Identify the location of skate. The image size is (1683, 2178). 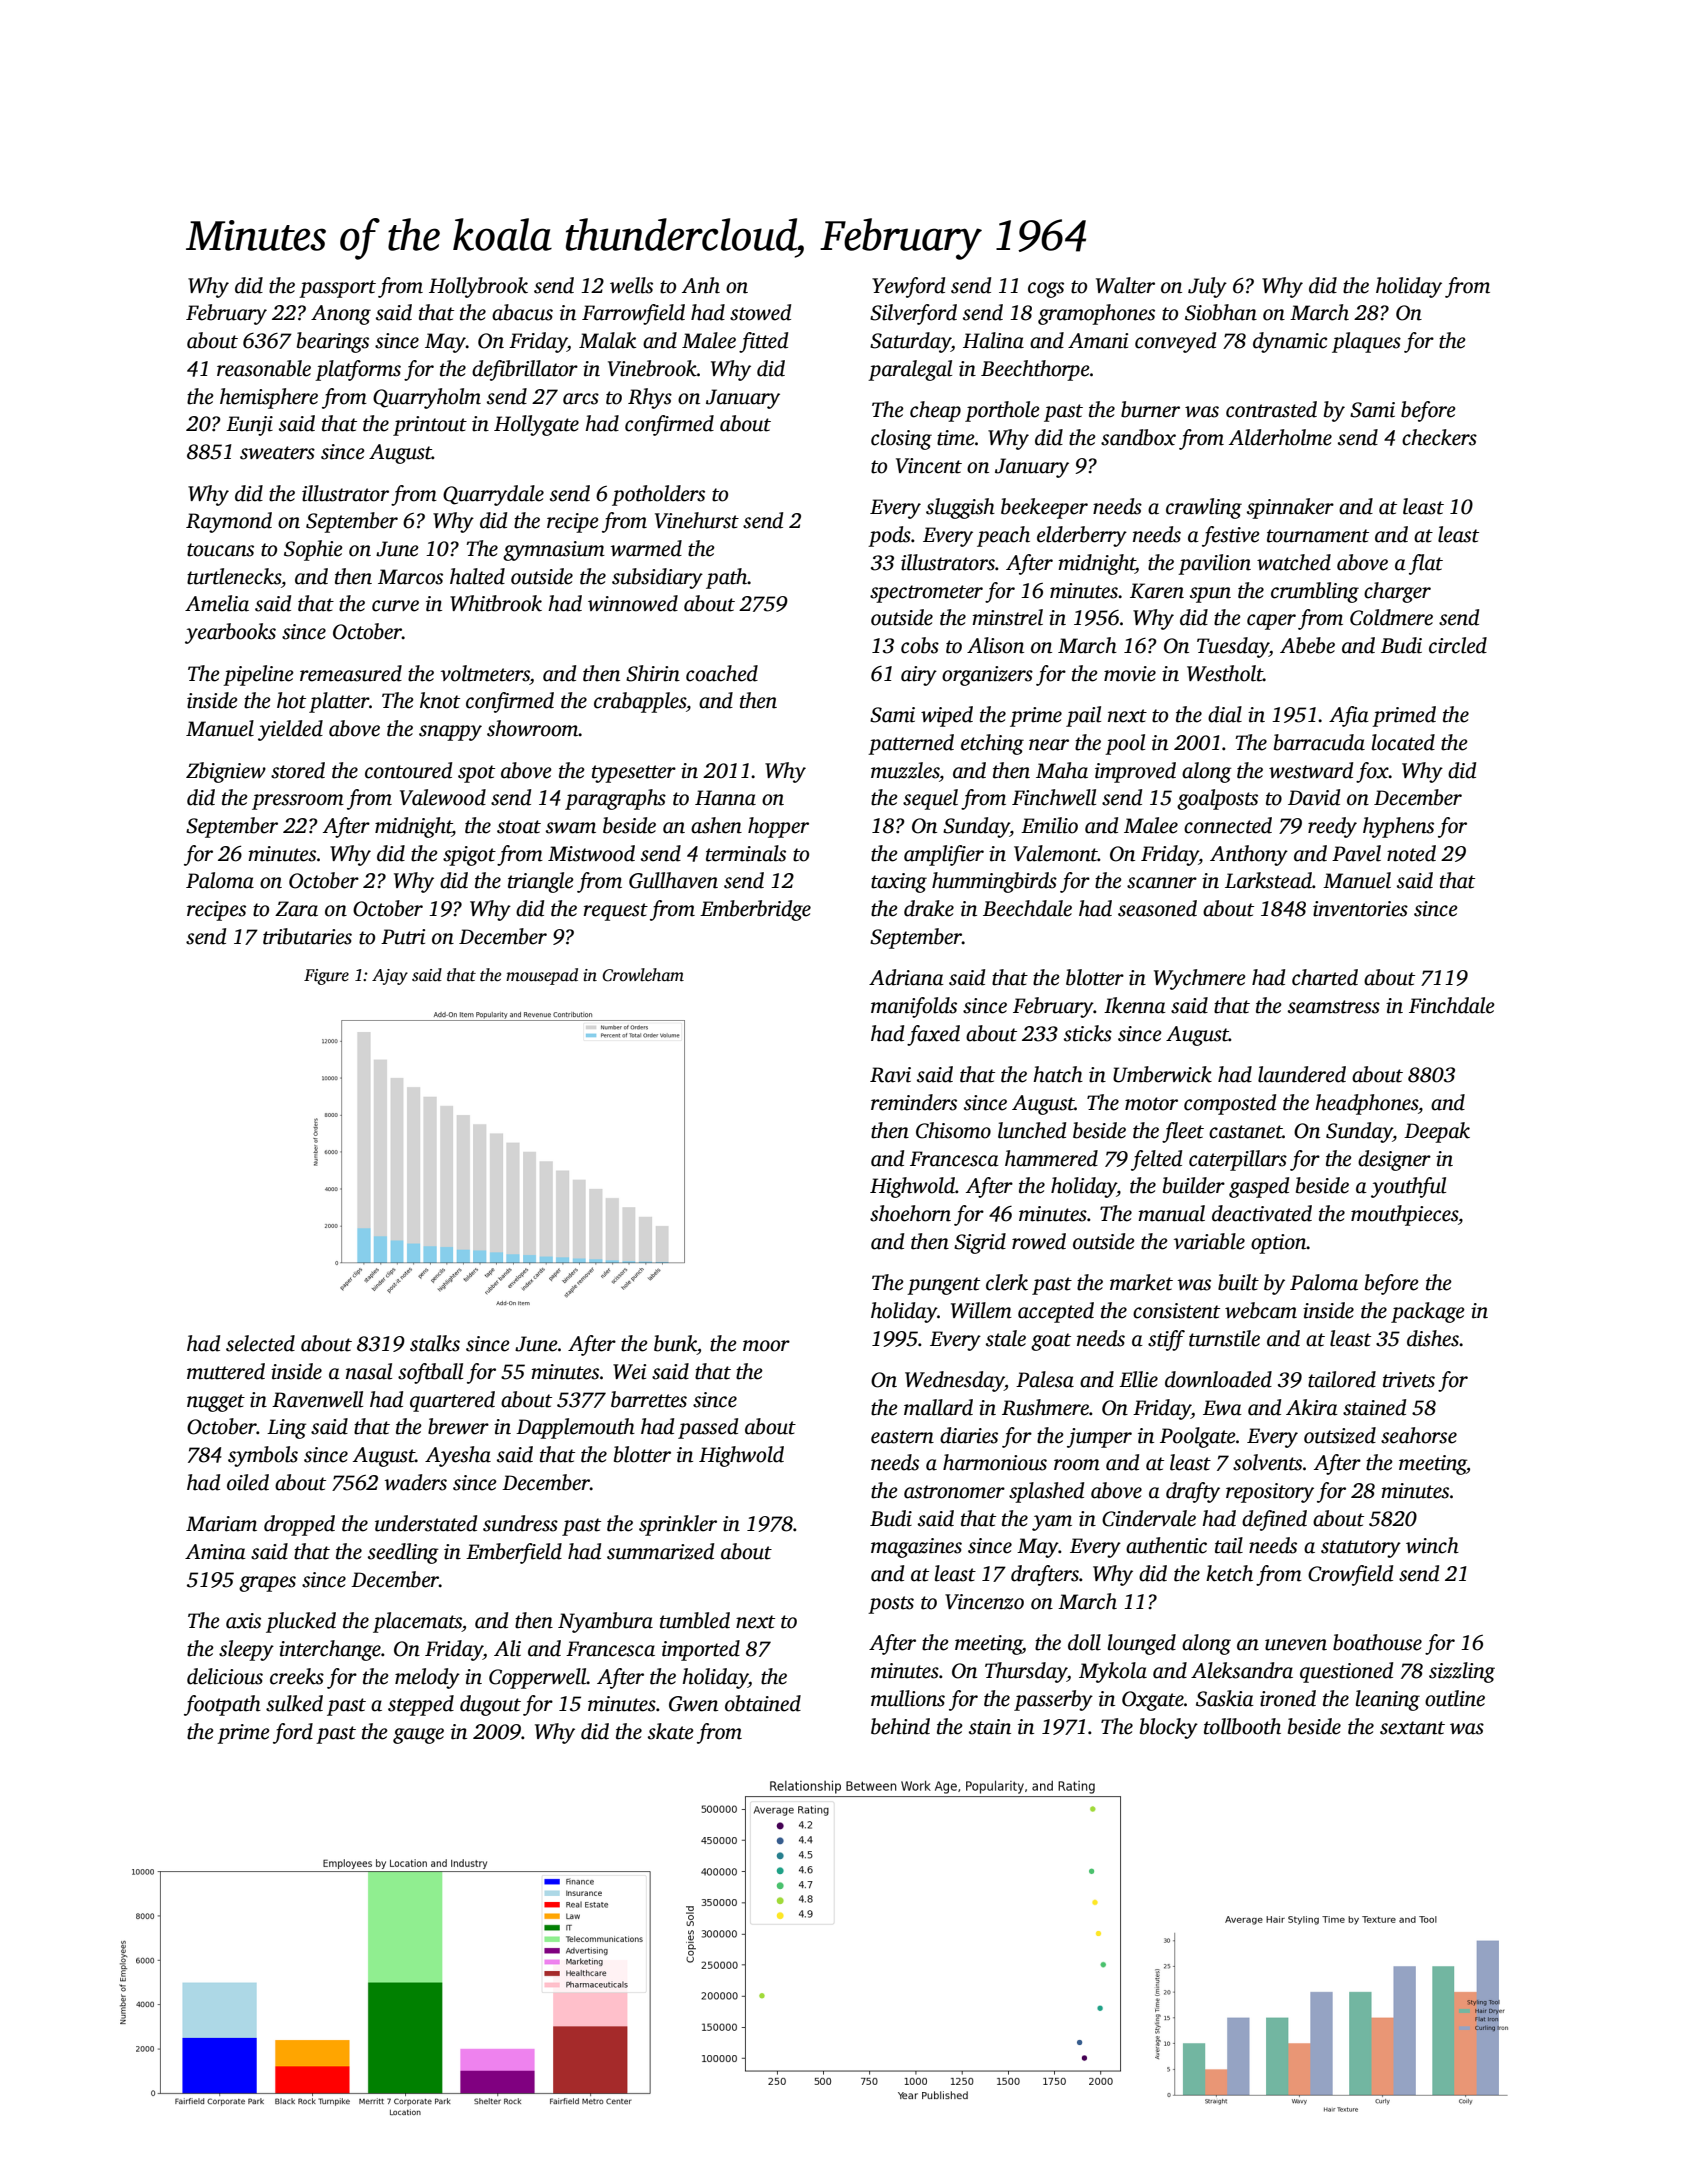
(671, 1731).
